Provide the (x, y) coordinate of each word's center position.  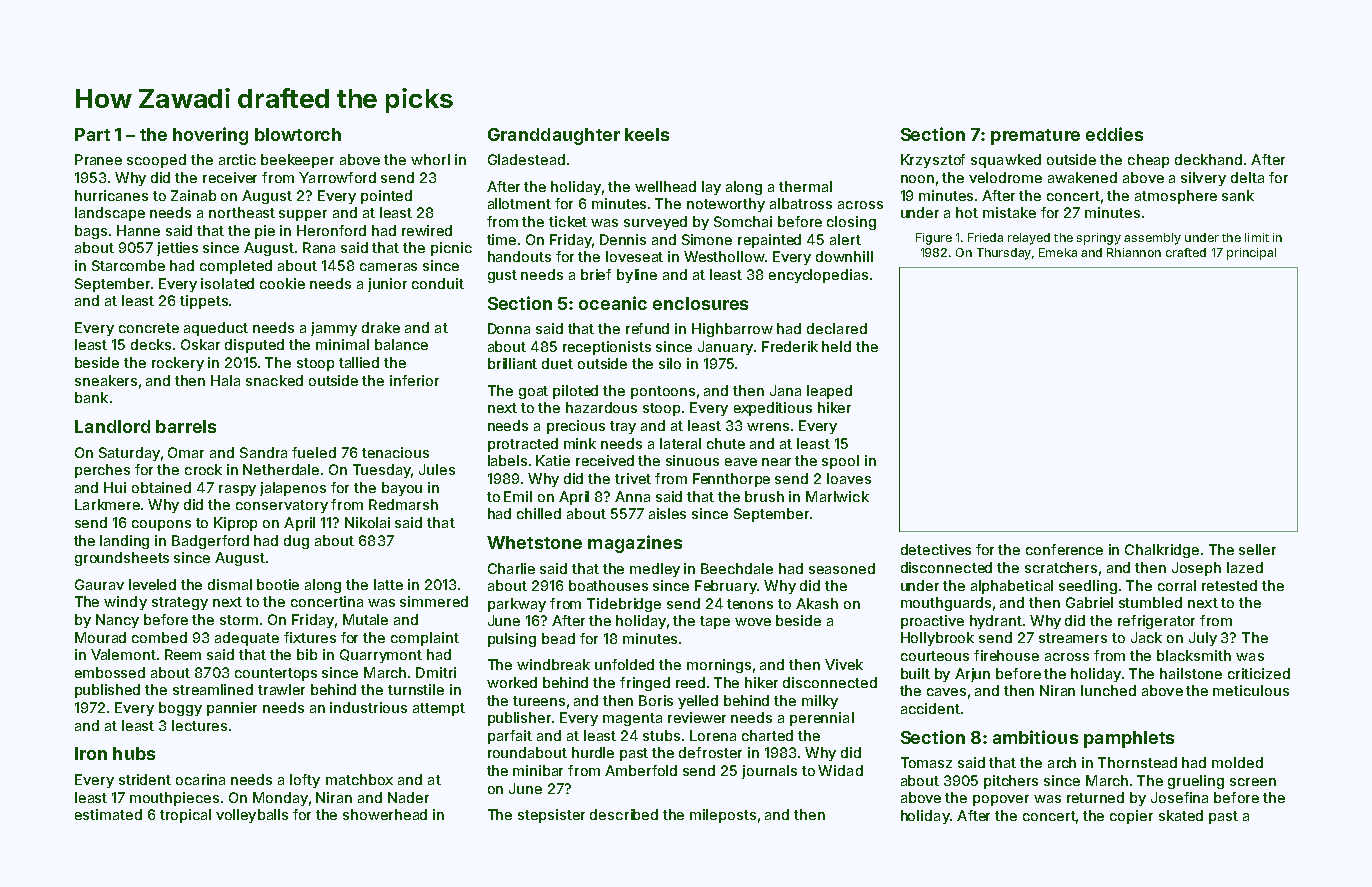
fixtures (310, 637)
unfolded (624, 664)
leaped (829, 392)
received (605, 460)
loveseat (634, 256)
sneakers (106, 380)
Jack (1146, 637)
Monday (280, 799)
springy (1099, 239)
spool (840, 462)
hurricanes (111, 195)
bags (91, 232)
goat (533, 392)
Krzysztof (933, 161)
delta (1247, 177)
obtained (161, 487)
